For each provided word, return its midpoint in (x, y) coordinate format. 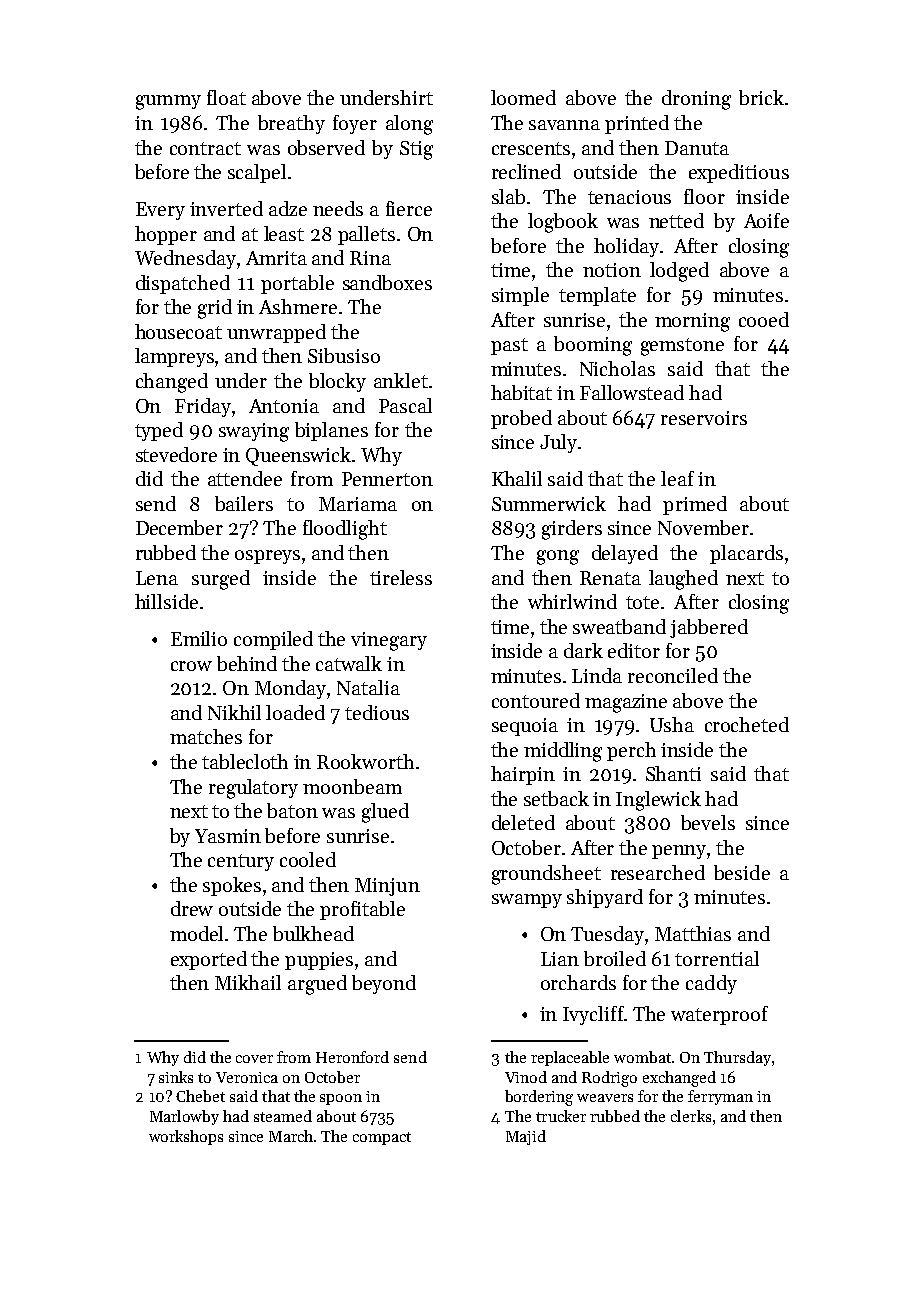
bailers (244, 503)
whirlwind (572, 601)
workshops (186, 1137)
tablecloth (245, 761)
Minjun (387, 887)
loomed (523, 97)
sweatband (619, 626)
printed (637, 124)
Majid (526, 1137)
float (226, 97)
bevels (708, 822)
